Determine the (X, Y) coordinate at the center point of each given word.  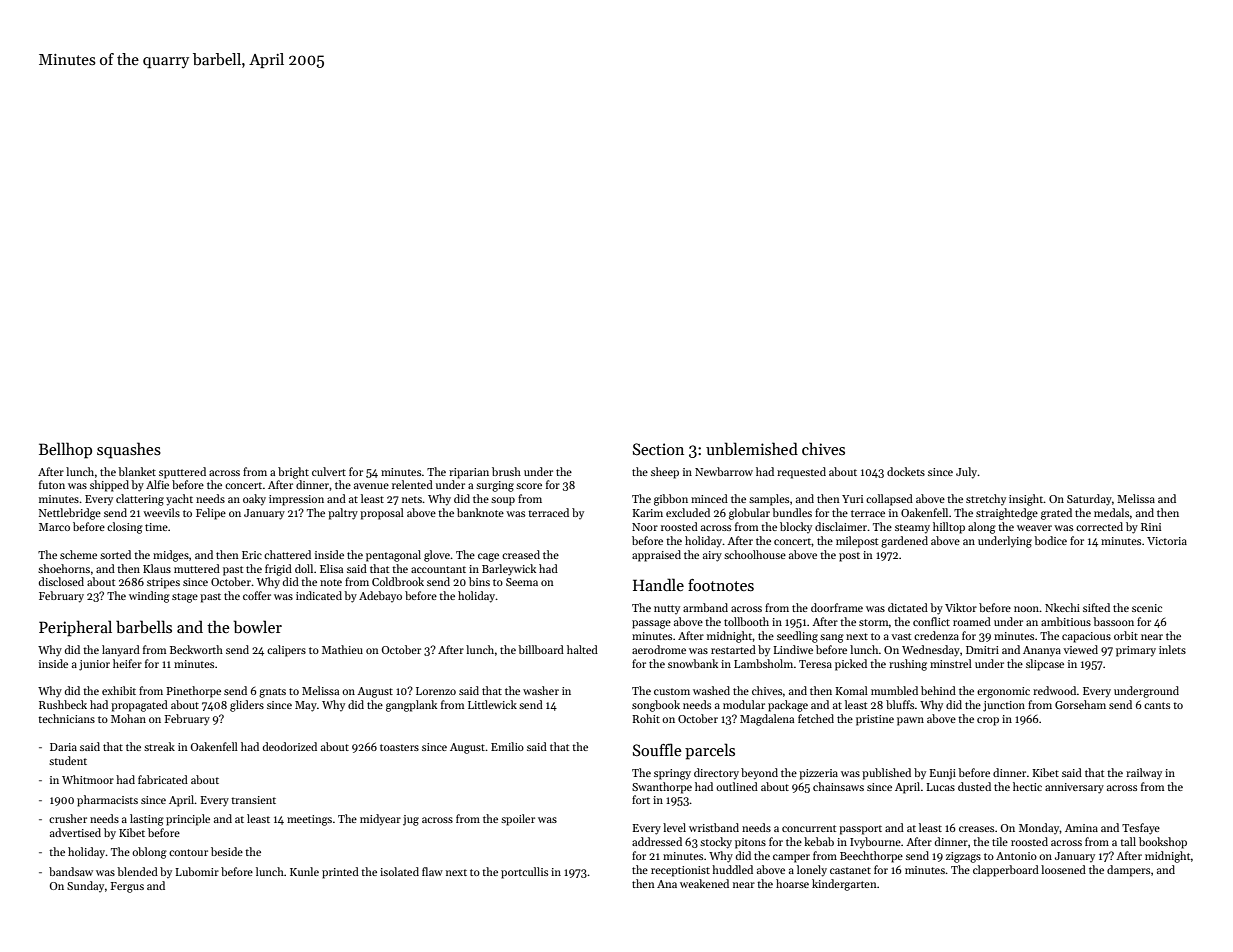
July (967, 473)
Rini (1151, 527)
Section (658, 449)
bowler (257, 627)
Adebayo (380, 596)
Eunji (943, 774)
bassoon (1113, 621)
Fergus (127, 887)
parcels (710, 751)
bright (293, 473)
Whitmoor (88, 779)
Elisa (331, 568)
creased (521, 554)
